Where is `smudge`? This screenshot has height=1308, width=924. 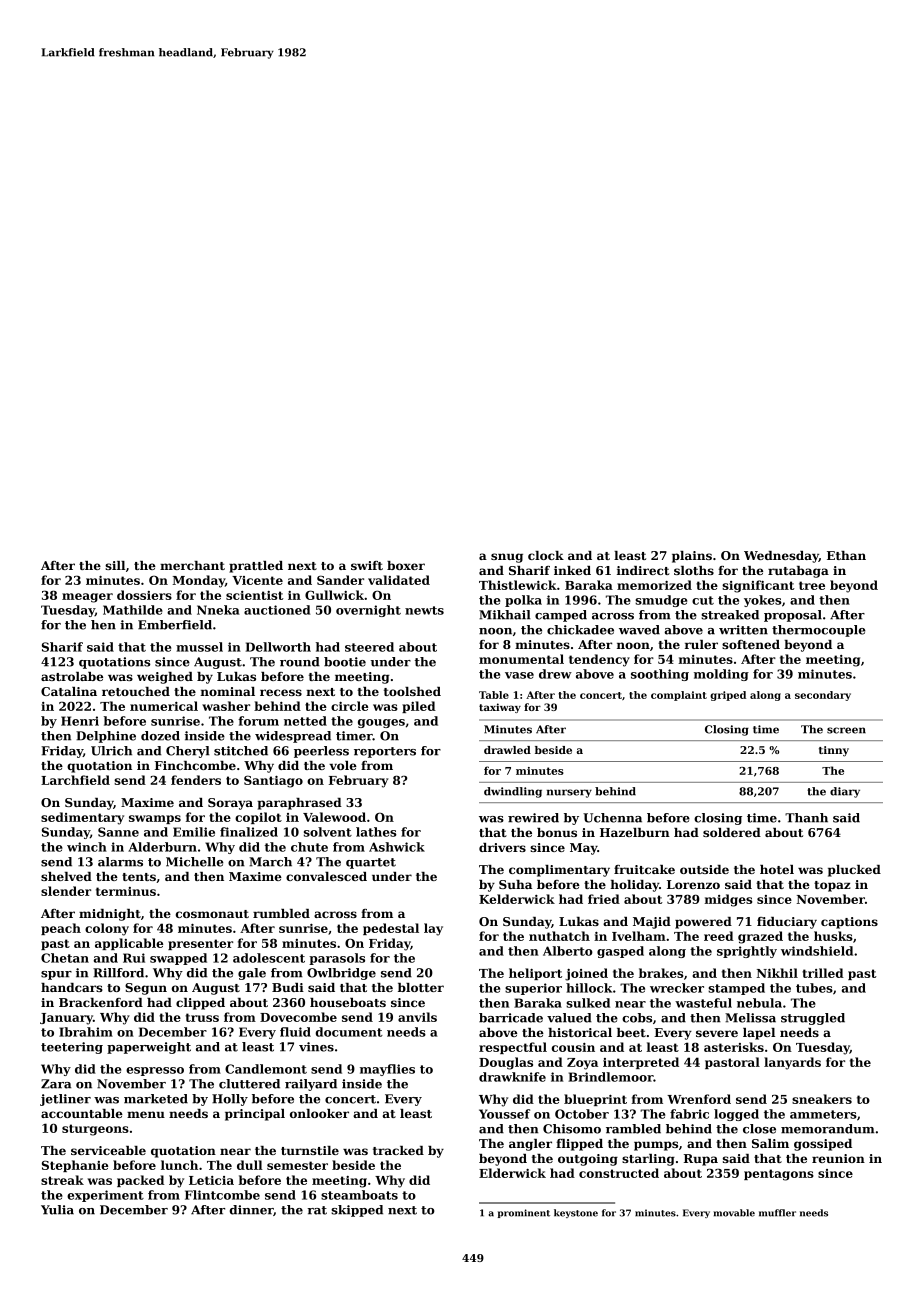 smudge is located at coordinates (661, 601).
